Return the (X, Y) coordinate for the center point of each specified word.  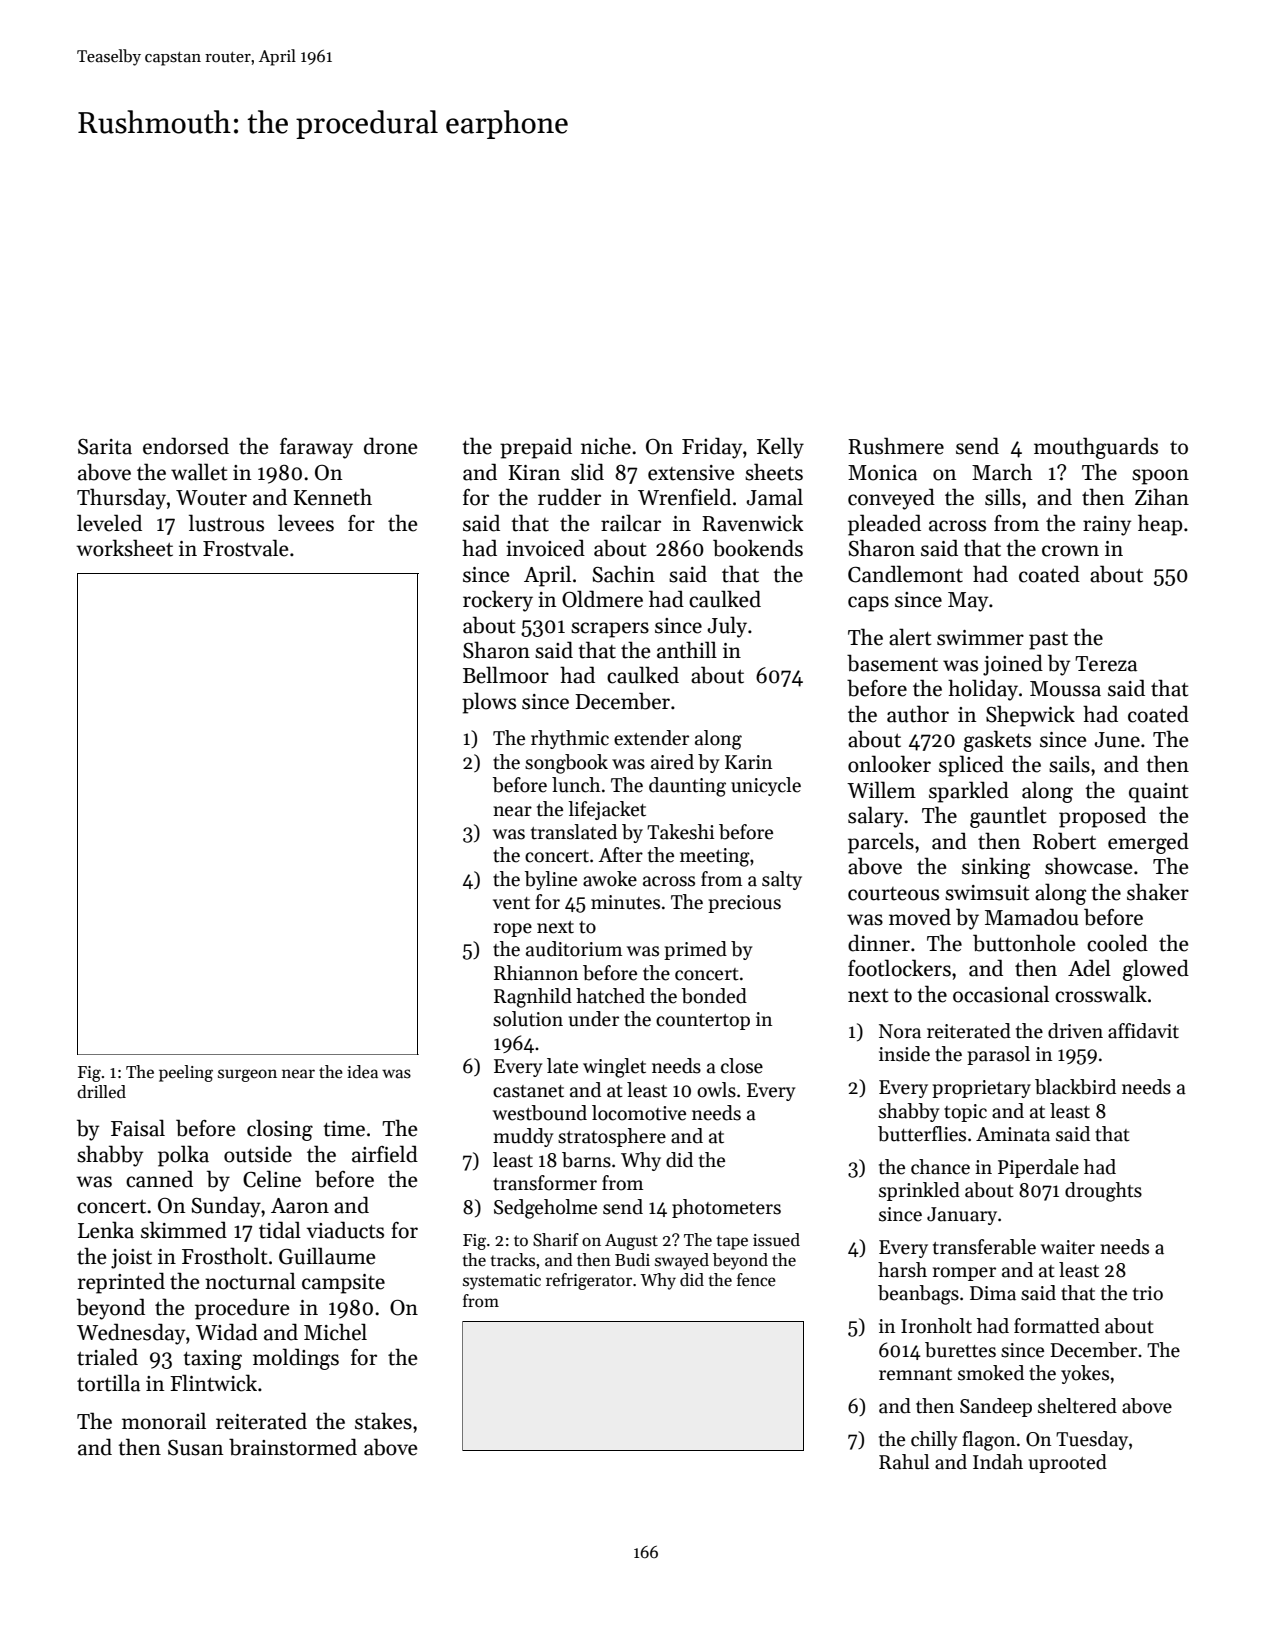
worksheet (124, 548)
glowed (1156, 970)
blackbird (1075, 1087)
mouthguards (1096, 448)
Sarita (105, 447)
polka (183, 1156)
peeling (186, 1073)
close (742, 1066)
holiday (983, 690)
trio (1148, 1293)
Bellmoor (506, 675)
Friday (712, 448)
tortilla (108, 1383)
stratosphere (612, 1137)
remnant (915, 1374)
